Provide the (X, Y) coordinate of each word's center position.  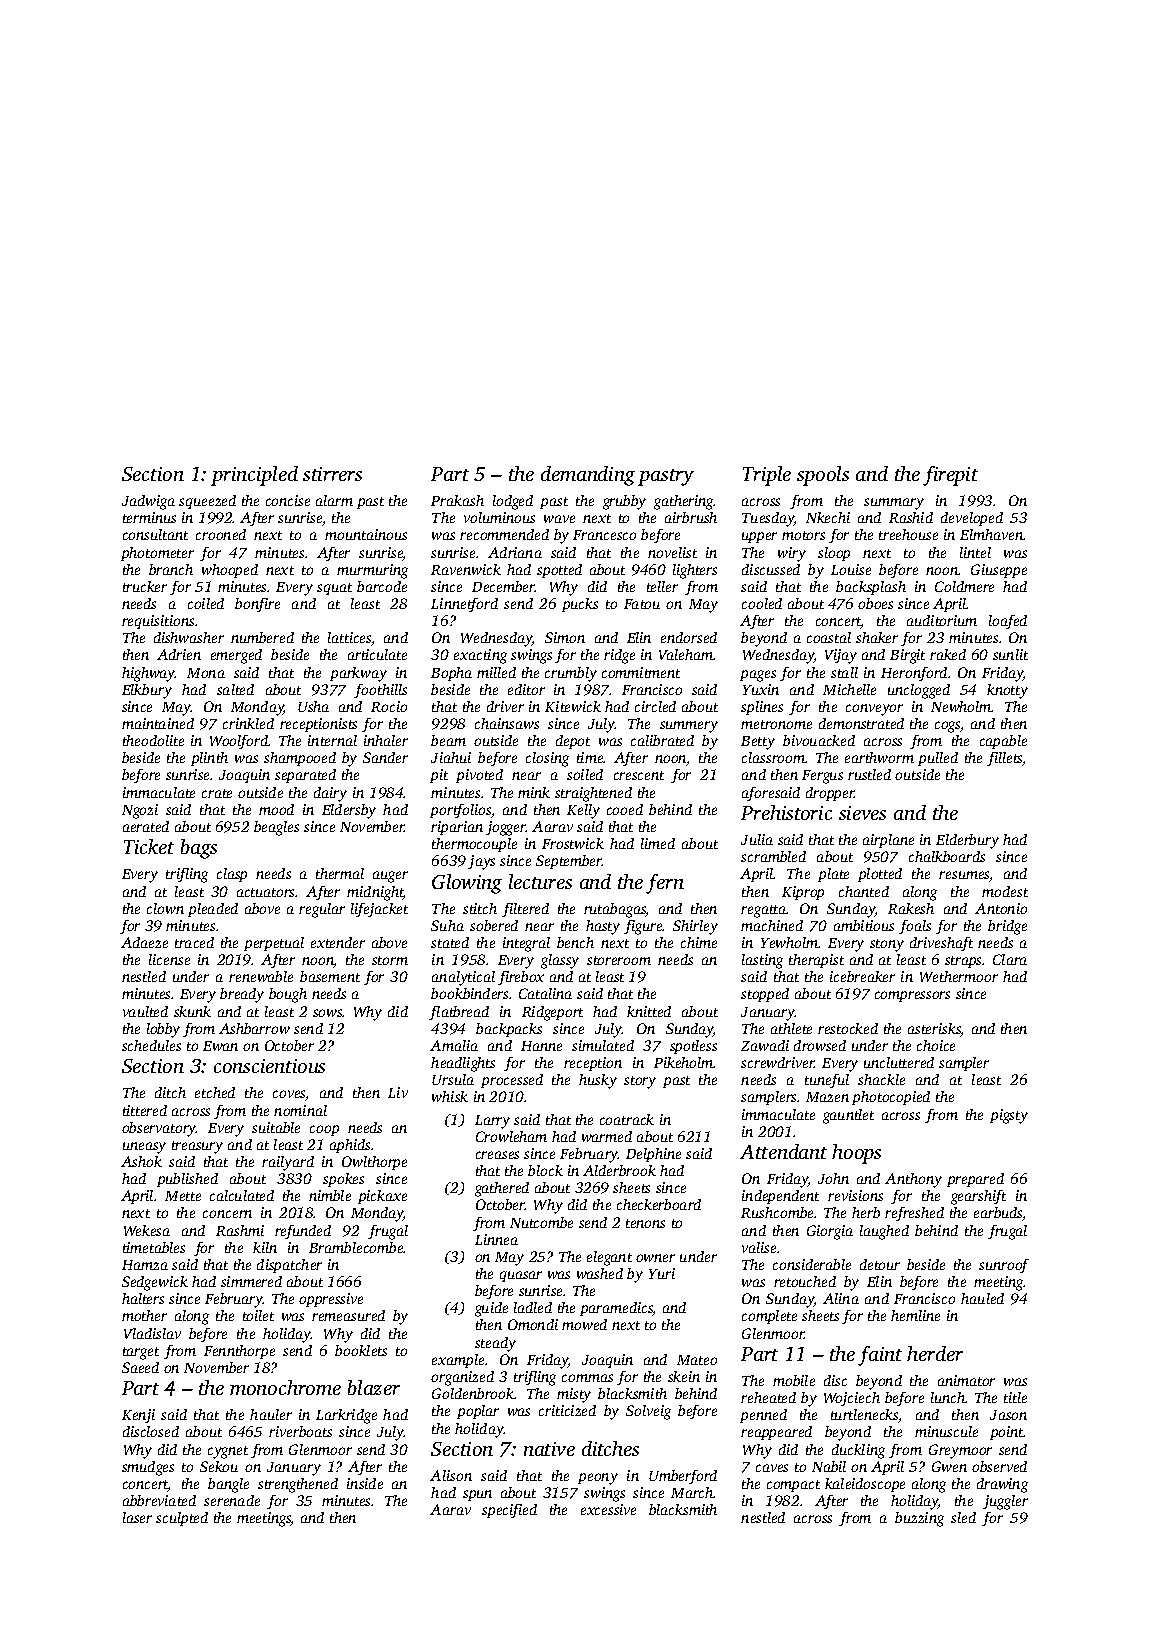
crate (217, 793)
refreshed (914, 1214)
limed (658, 843)
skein (684, 1376)
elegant (609, 1258)
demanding (588, 476)
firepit (950, 476)
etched (215, 1092)
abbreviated (159, 1500)
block (545, 1170)
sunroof (1004, 1266)
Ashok (141, 1161)
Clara (1010, 959)
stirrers (332, 474)
